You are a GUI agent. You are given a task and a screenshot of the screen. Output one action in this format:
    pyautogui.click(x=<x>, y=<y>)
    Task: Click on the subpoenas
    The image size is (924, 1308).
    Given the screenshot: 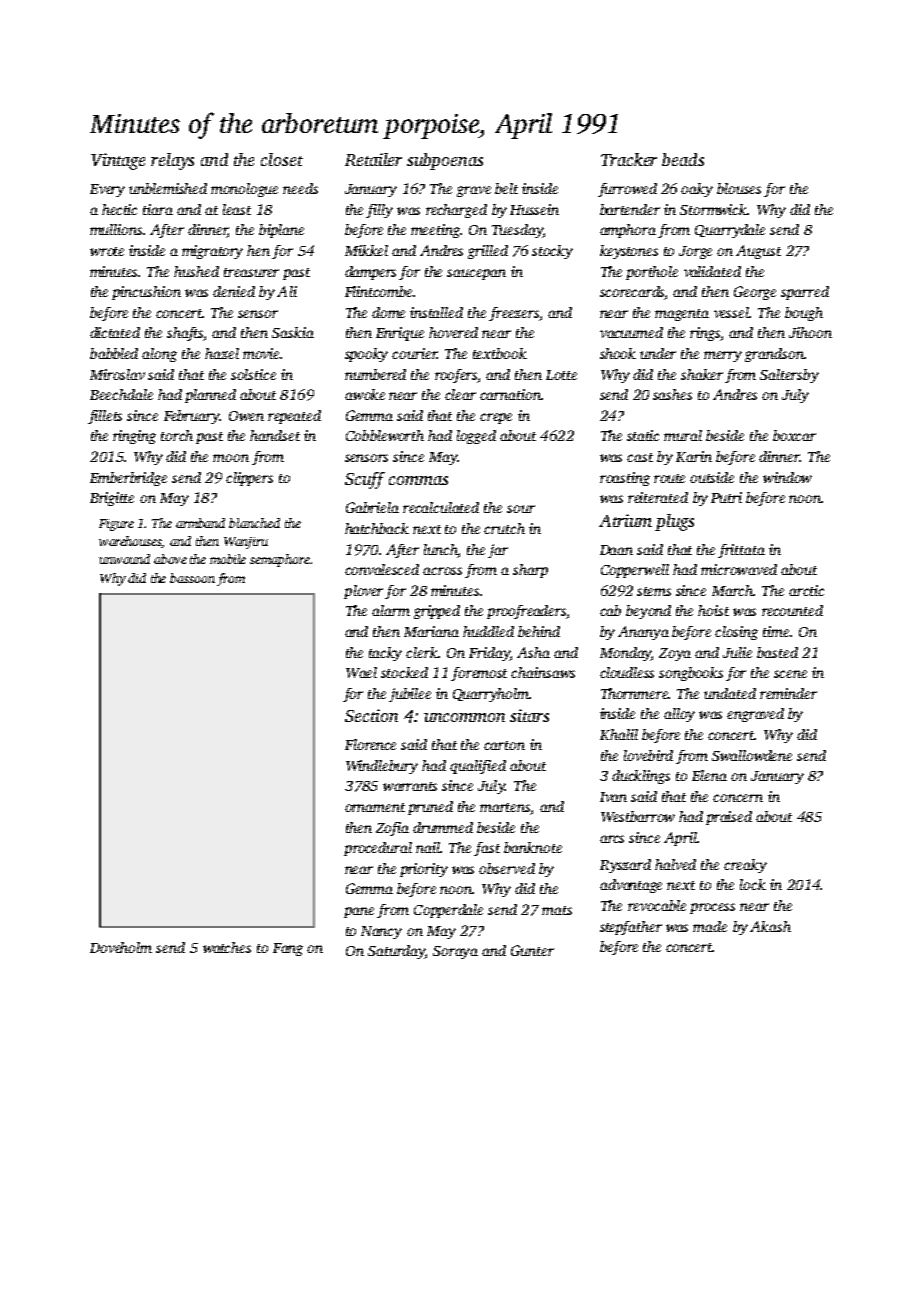 What is the action you would take?
    pyautogui.click(x=445, y=161)
